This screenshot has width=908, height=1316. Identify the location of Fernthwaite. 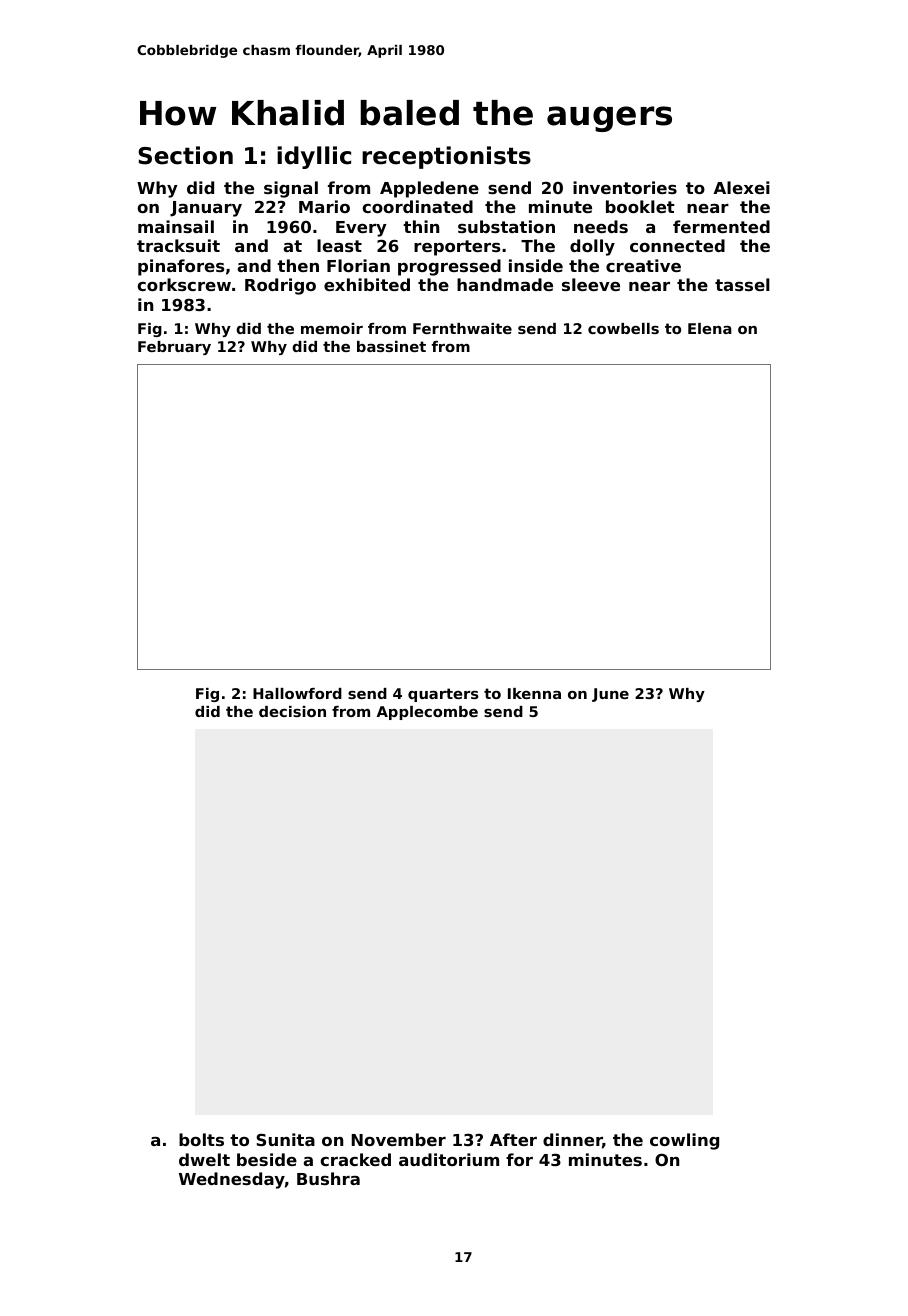
(462, 328).
